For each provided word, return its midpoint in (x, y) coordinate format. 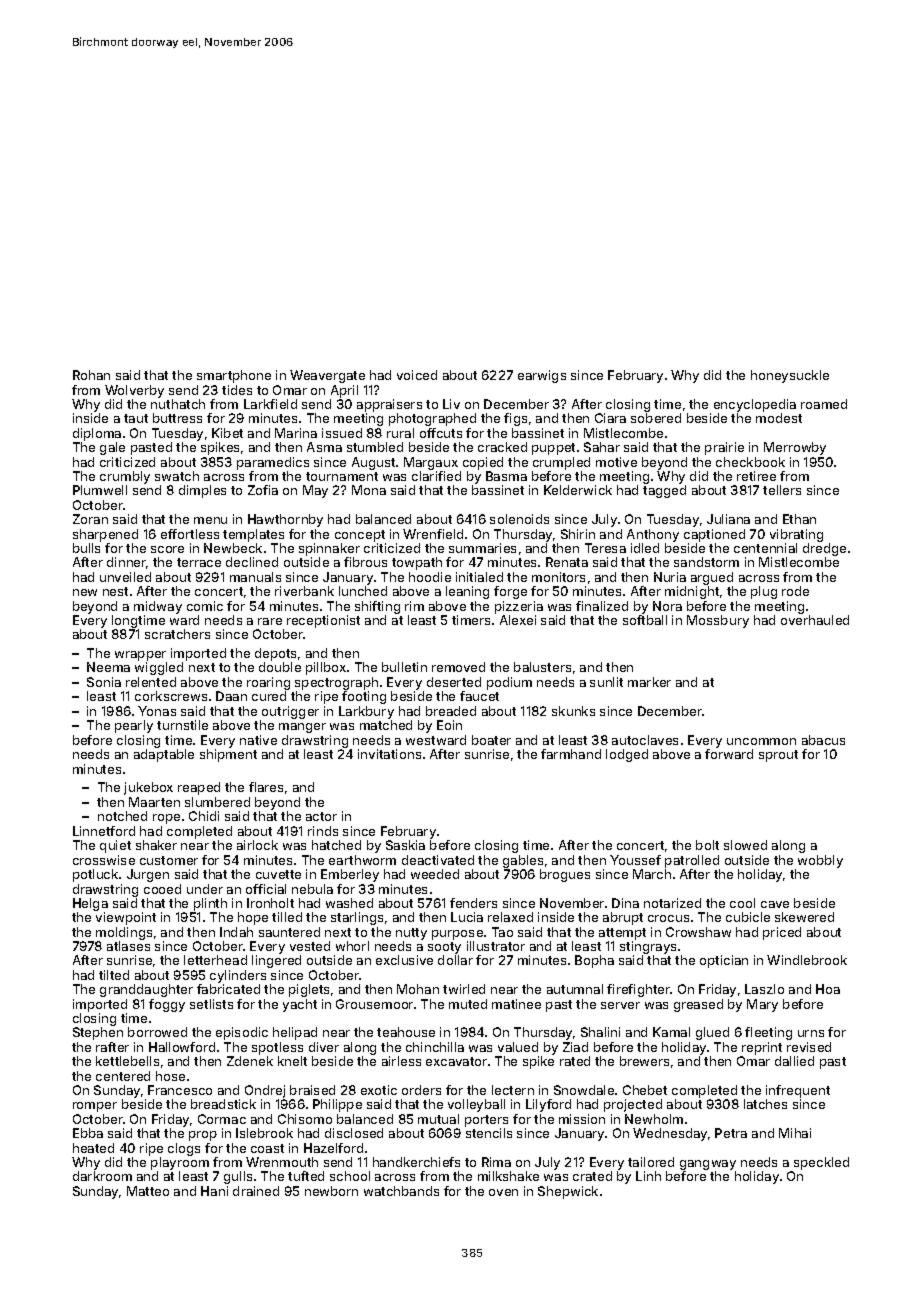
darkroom (102, 1176)
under (205, 889)
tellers (782, 490)
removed (458, 667)
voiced (417, 375)
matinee (516, 1004)
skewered (804, 917)
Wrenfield (433, 534)
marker (649, 682)
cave (775, 904)
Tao (502, 932)
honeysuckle (790, 376)
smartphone (234, 376)
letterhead (215, 960)
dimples (202, 491)
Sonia (104, 682)
